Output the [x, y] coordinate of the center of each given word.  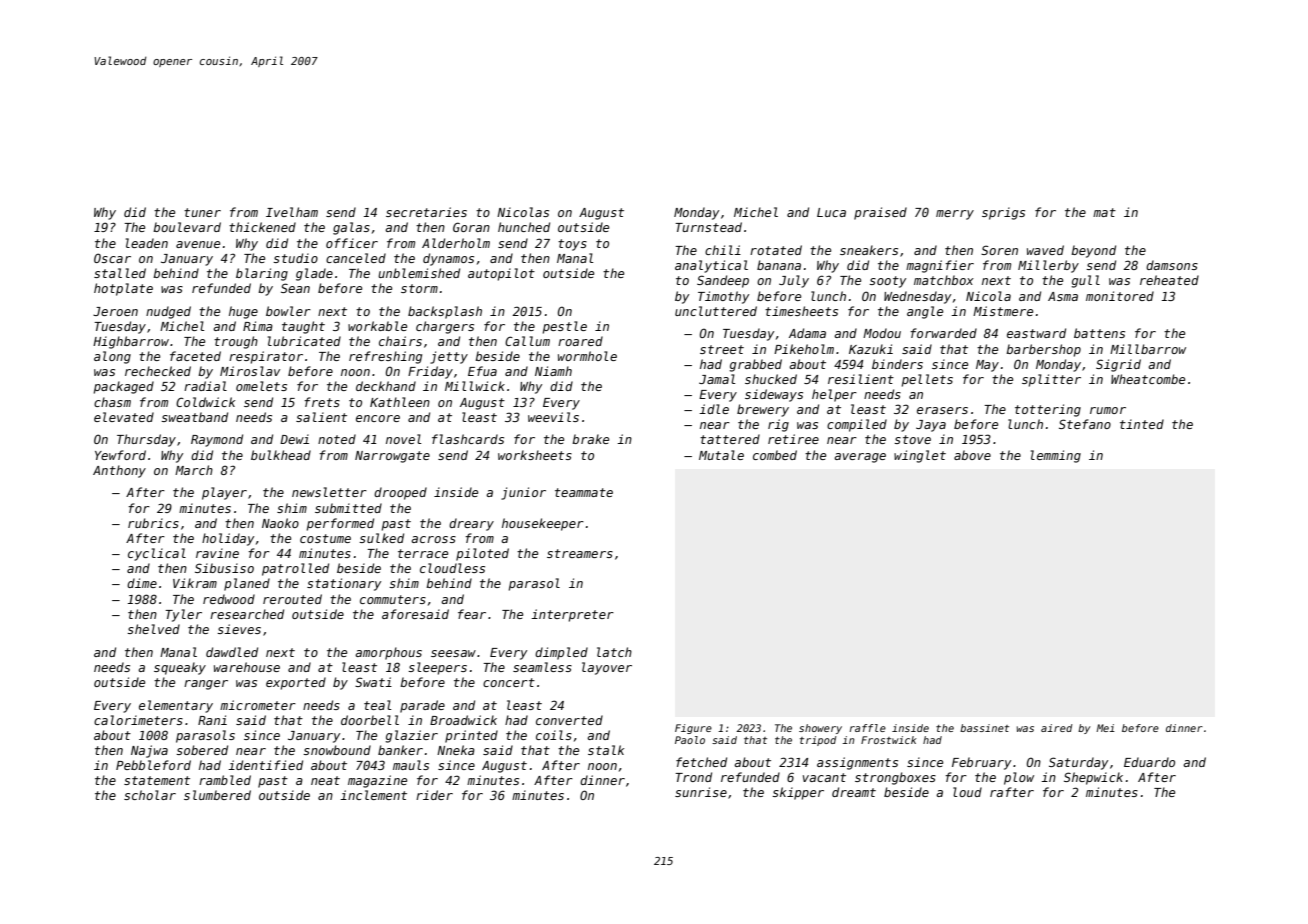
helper [834, 395]
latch [614, 652]
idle [714, 409]
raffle [868, 728]
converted [569, 720]
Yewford [120, 455]
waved [1045, 250]
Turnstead [708, 227]
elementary [176, 706]
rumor [1108, 410]
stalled [120, 273]
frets [322, 402]
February [981, 763]
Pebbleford [153, 765]
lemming [1056, 456]
